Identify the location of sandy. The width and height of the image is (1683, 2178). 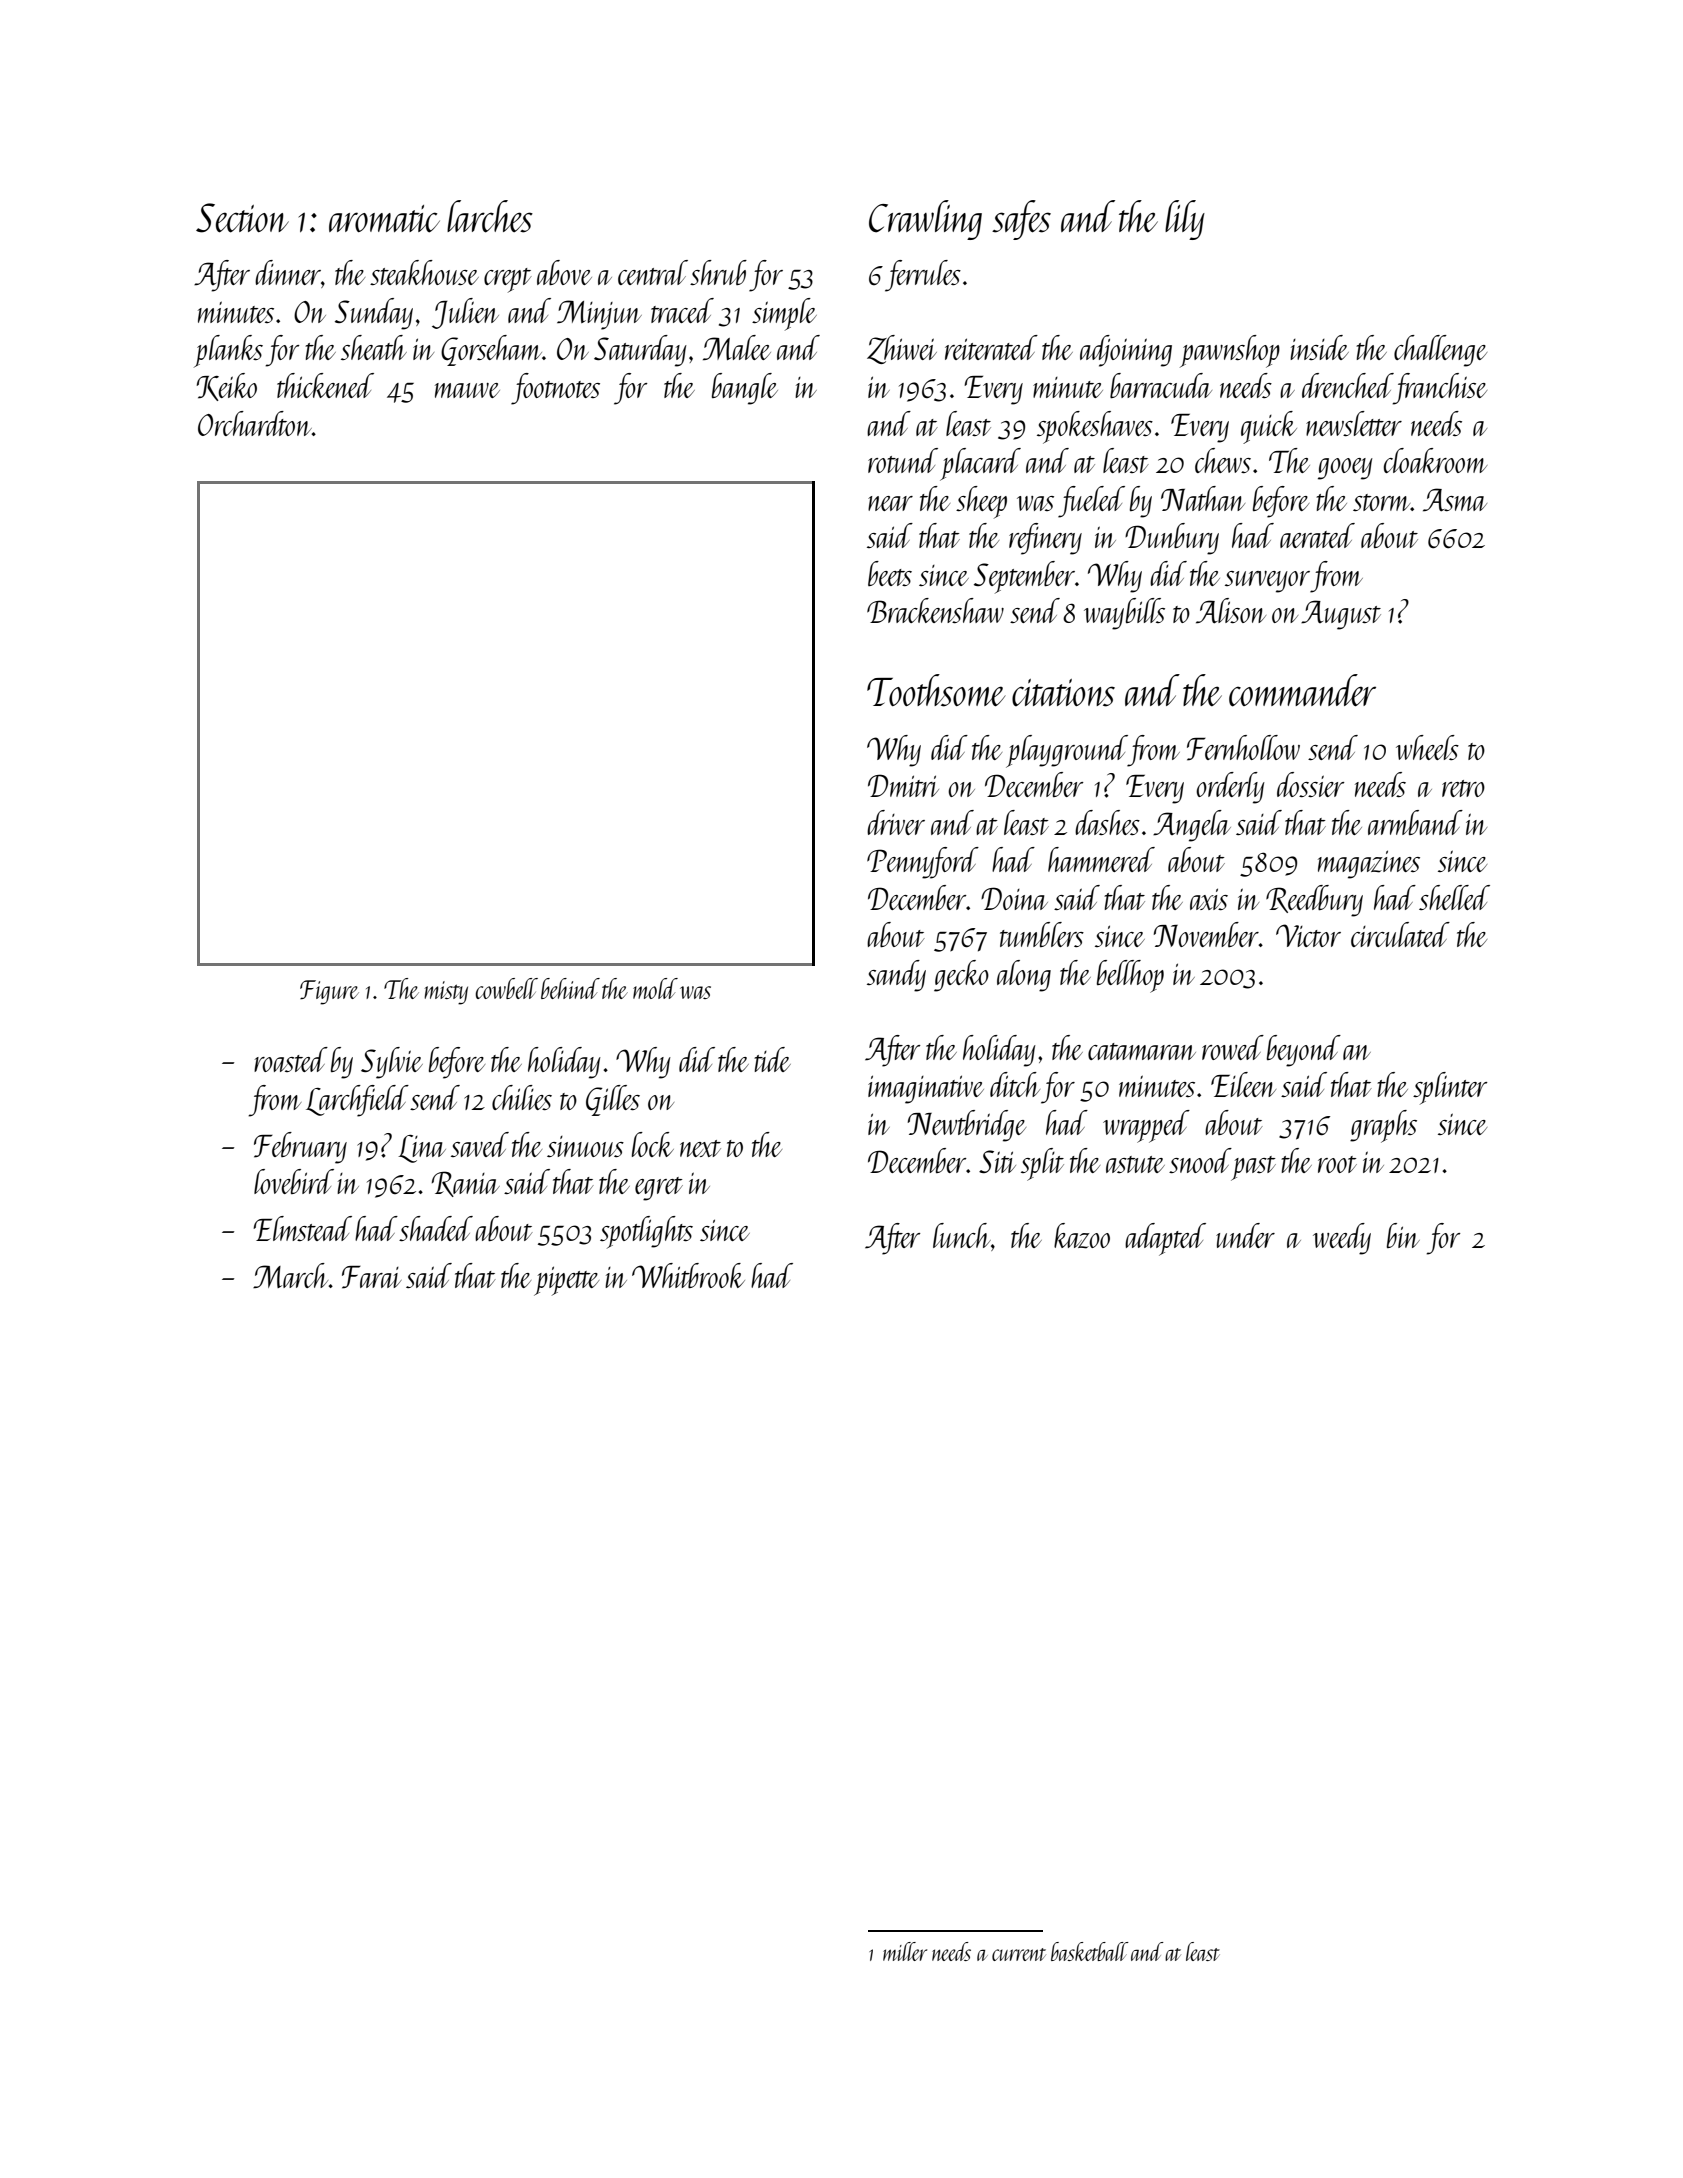
(896, 976).
